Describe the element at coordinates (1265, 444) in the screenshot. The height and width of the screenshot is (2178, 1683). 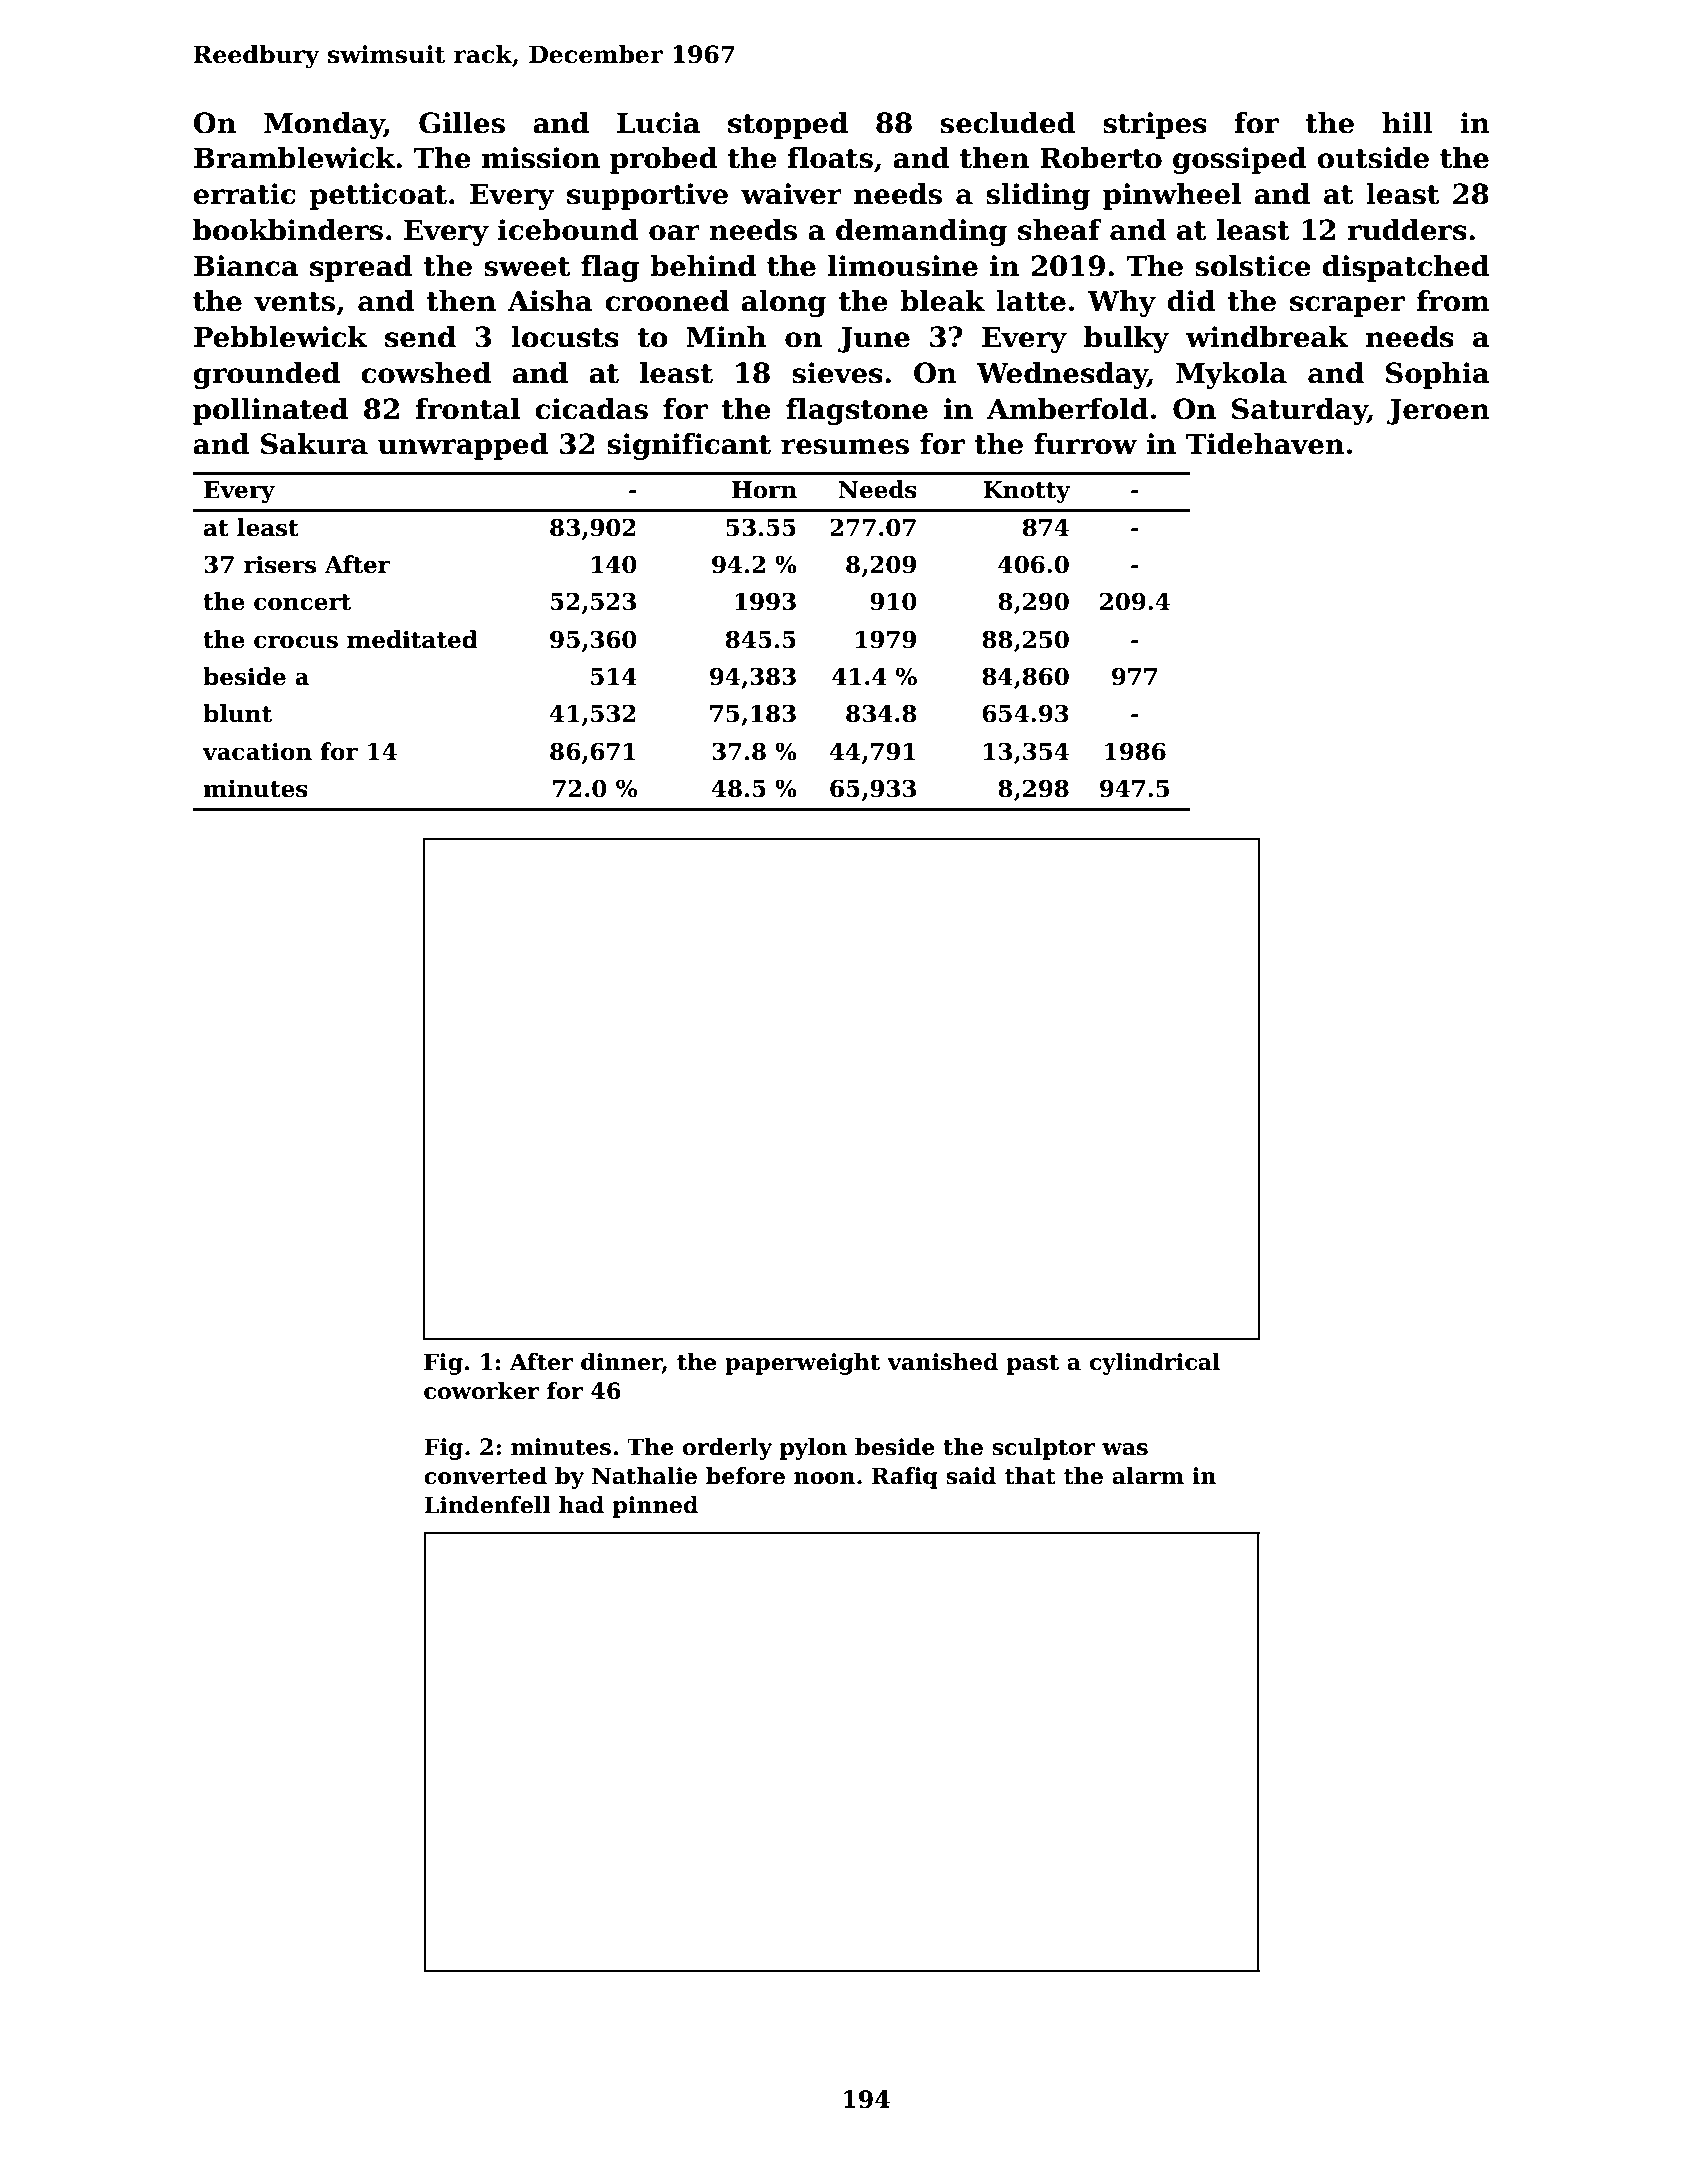
I see `Tidehaven` at that location.
